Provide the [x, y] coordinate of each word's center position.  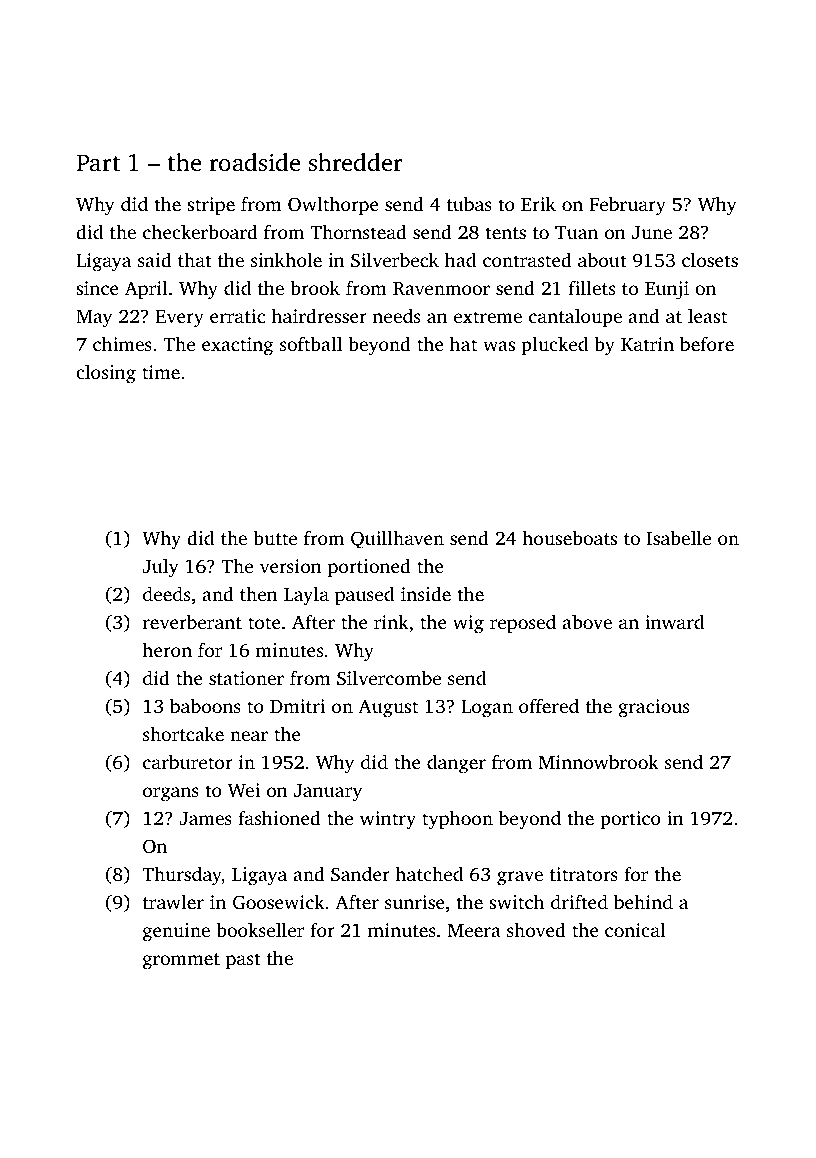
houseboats [569, 537]
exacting [237, 346]
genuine [176, 932]
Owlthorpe [333, 205]
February [627, 206]
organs [171, 794]
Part [98, 163]
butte [275, 537]
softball [311, 343]
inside [426, 593]
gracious [653, 708]
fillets [592, 287]
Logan [487, 709]
